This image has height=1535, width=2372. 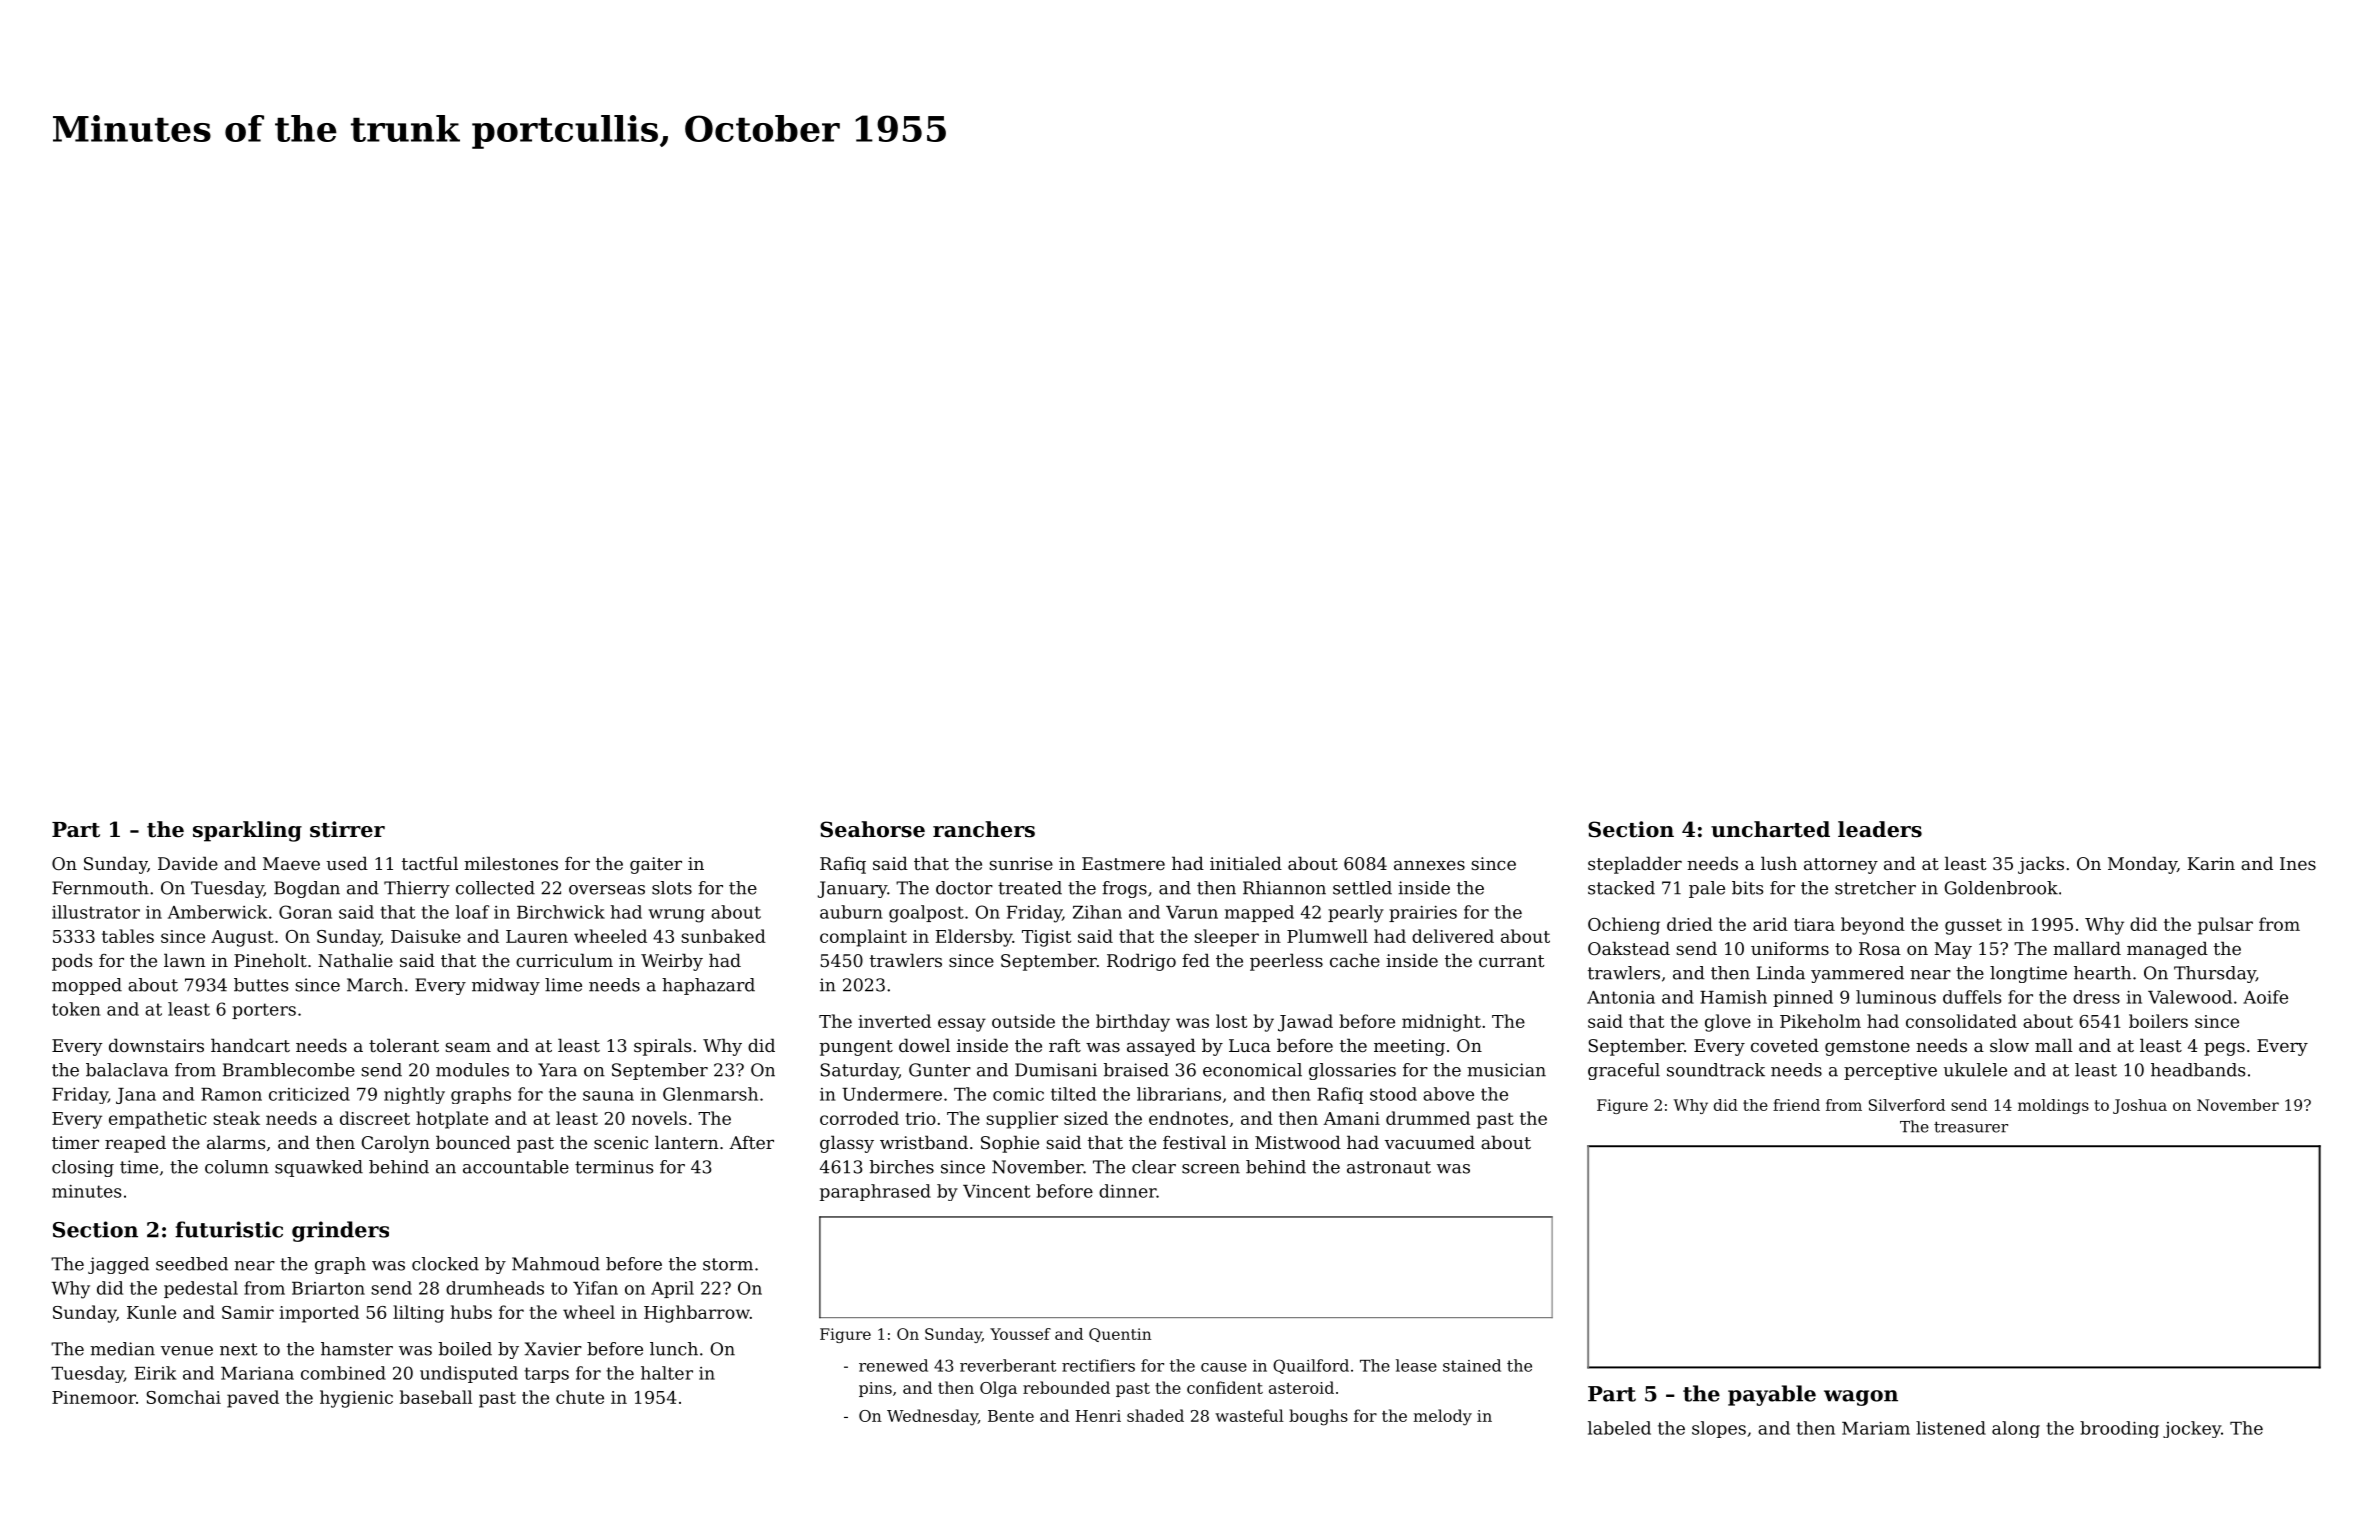 What do you see at coordinates (83, 1168) in the image?
I see `closing` at bounding box center [83, 1168].
